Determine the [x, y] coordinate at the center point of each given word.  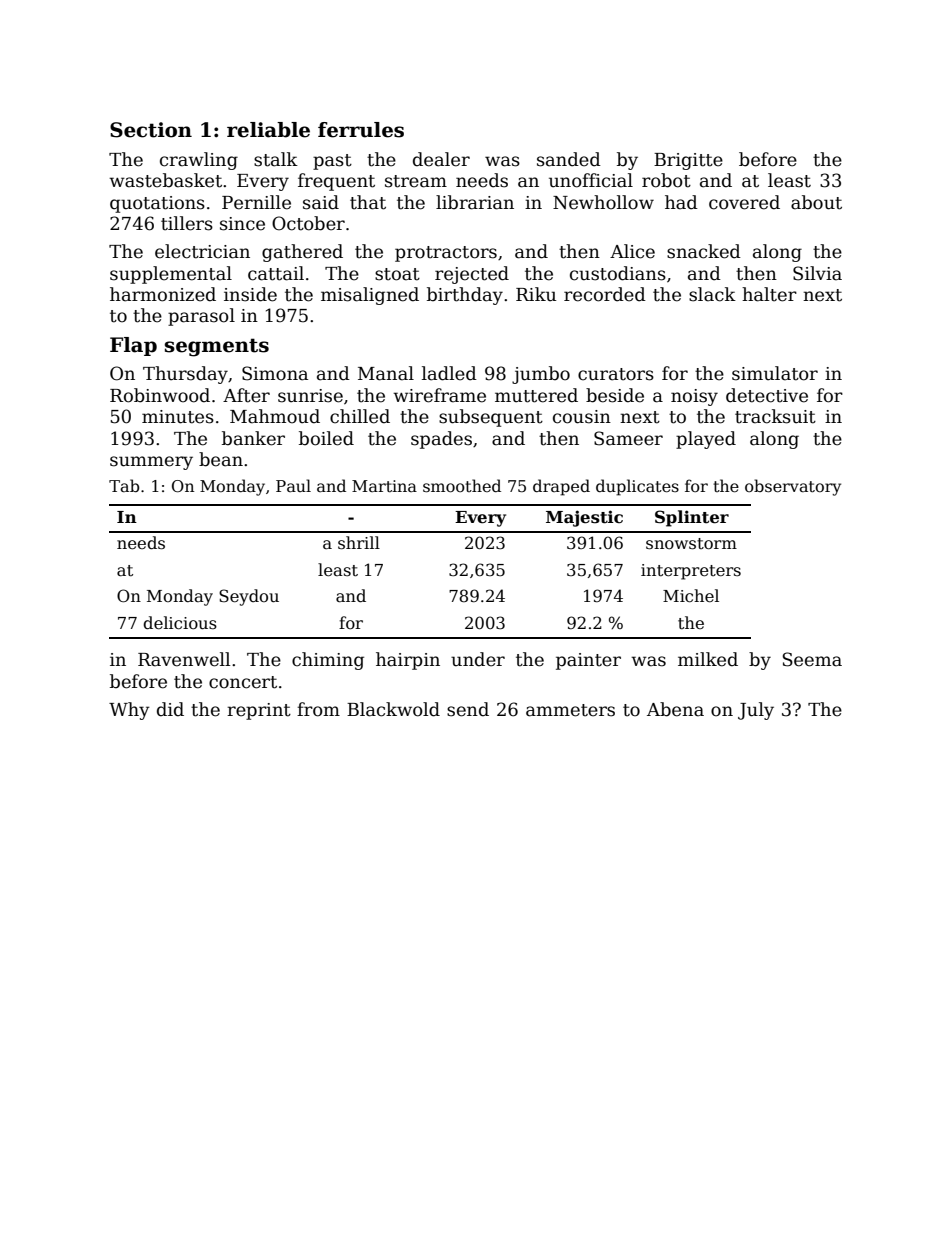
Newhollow [603, 202]
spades [441, 440]
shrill [359, 543]
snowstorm [691, 544]
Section [151, 130]
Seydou [249, 597]
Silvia [817, 273]
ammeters [570, 710]
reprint [259, 711]
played [706, 440]
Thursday [185, 375]
